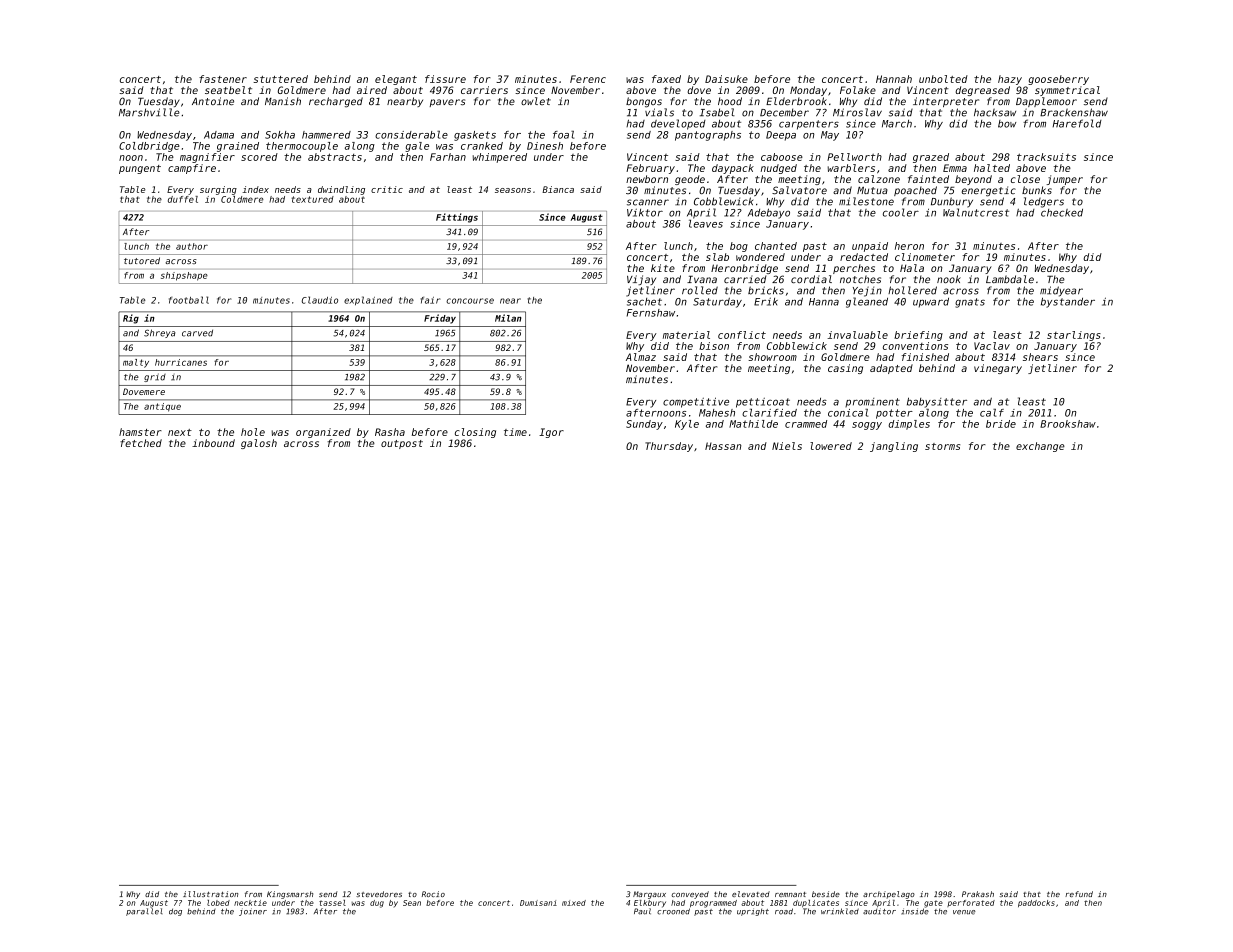 The width and height of the page is (1233, 952). I want to click on Antoine, so click(213, 101).
